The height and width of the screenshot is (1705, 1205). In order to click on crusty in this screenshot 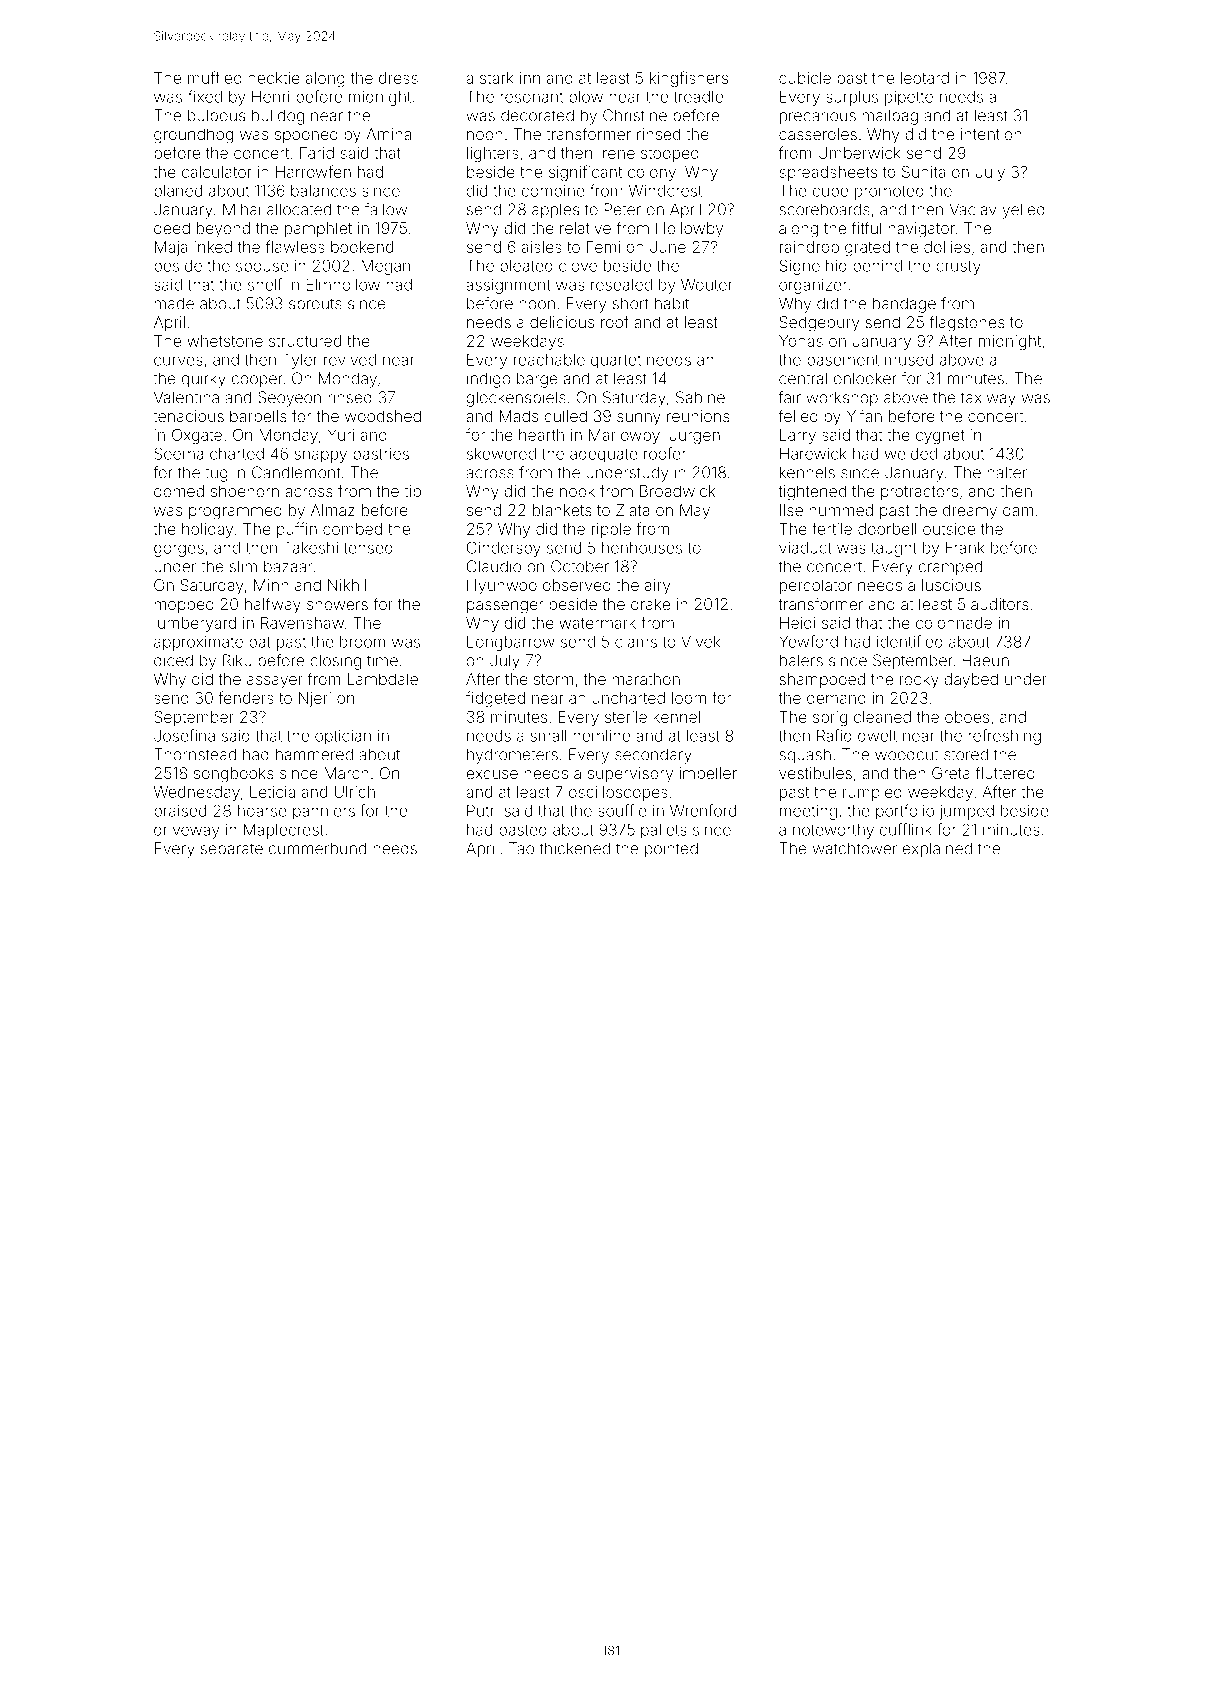, I will do `click(958, 267)`.
